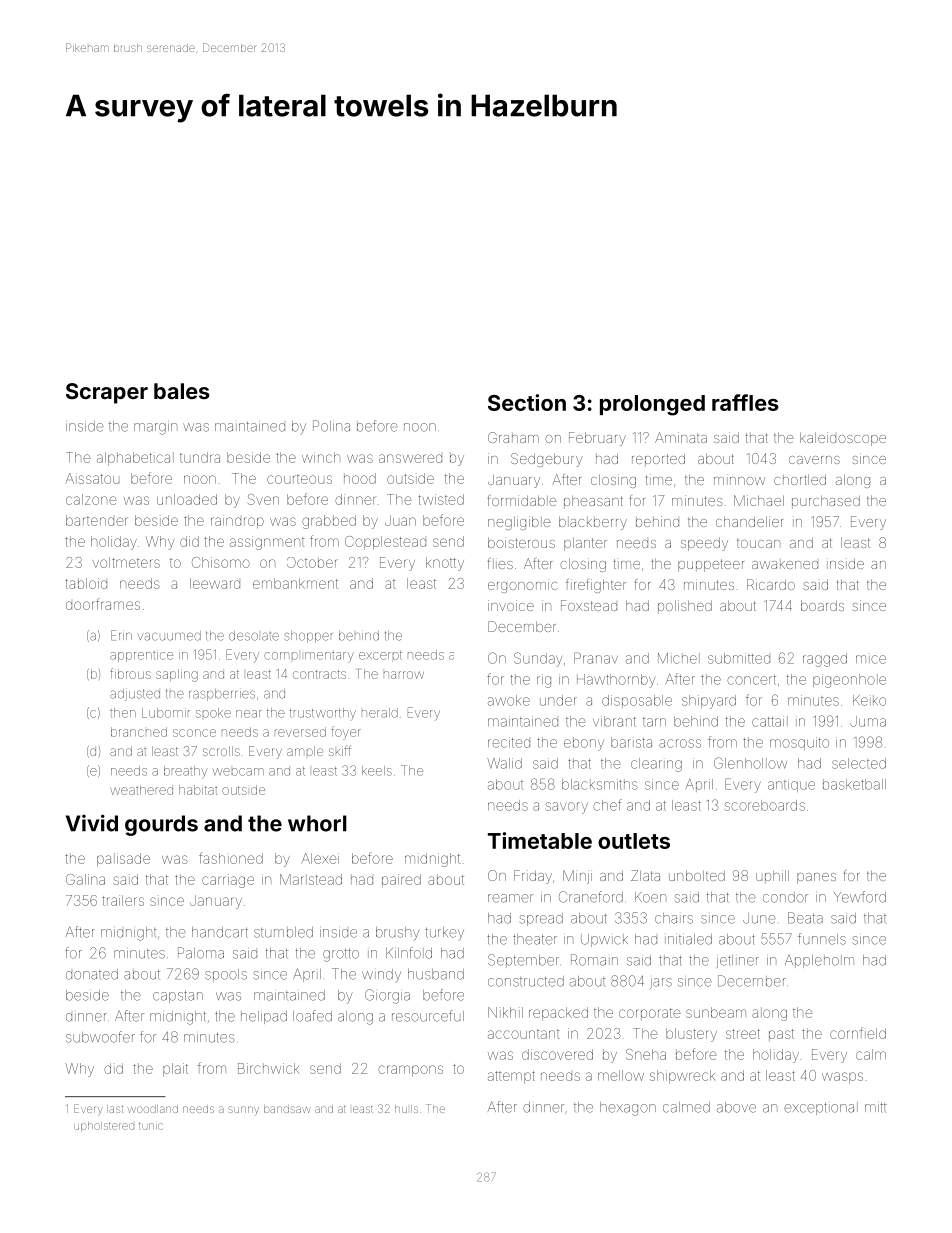 This document has width=952, height=1233. Describe the element at coordinates (312, 1016) in the document. I see `loafed` at that location.
